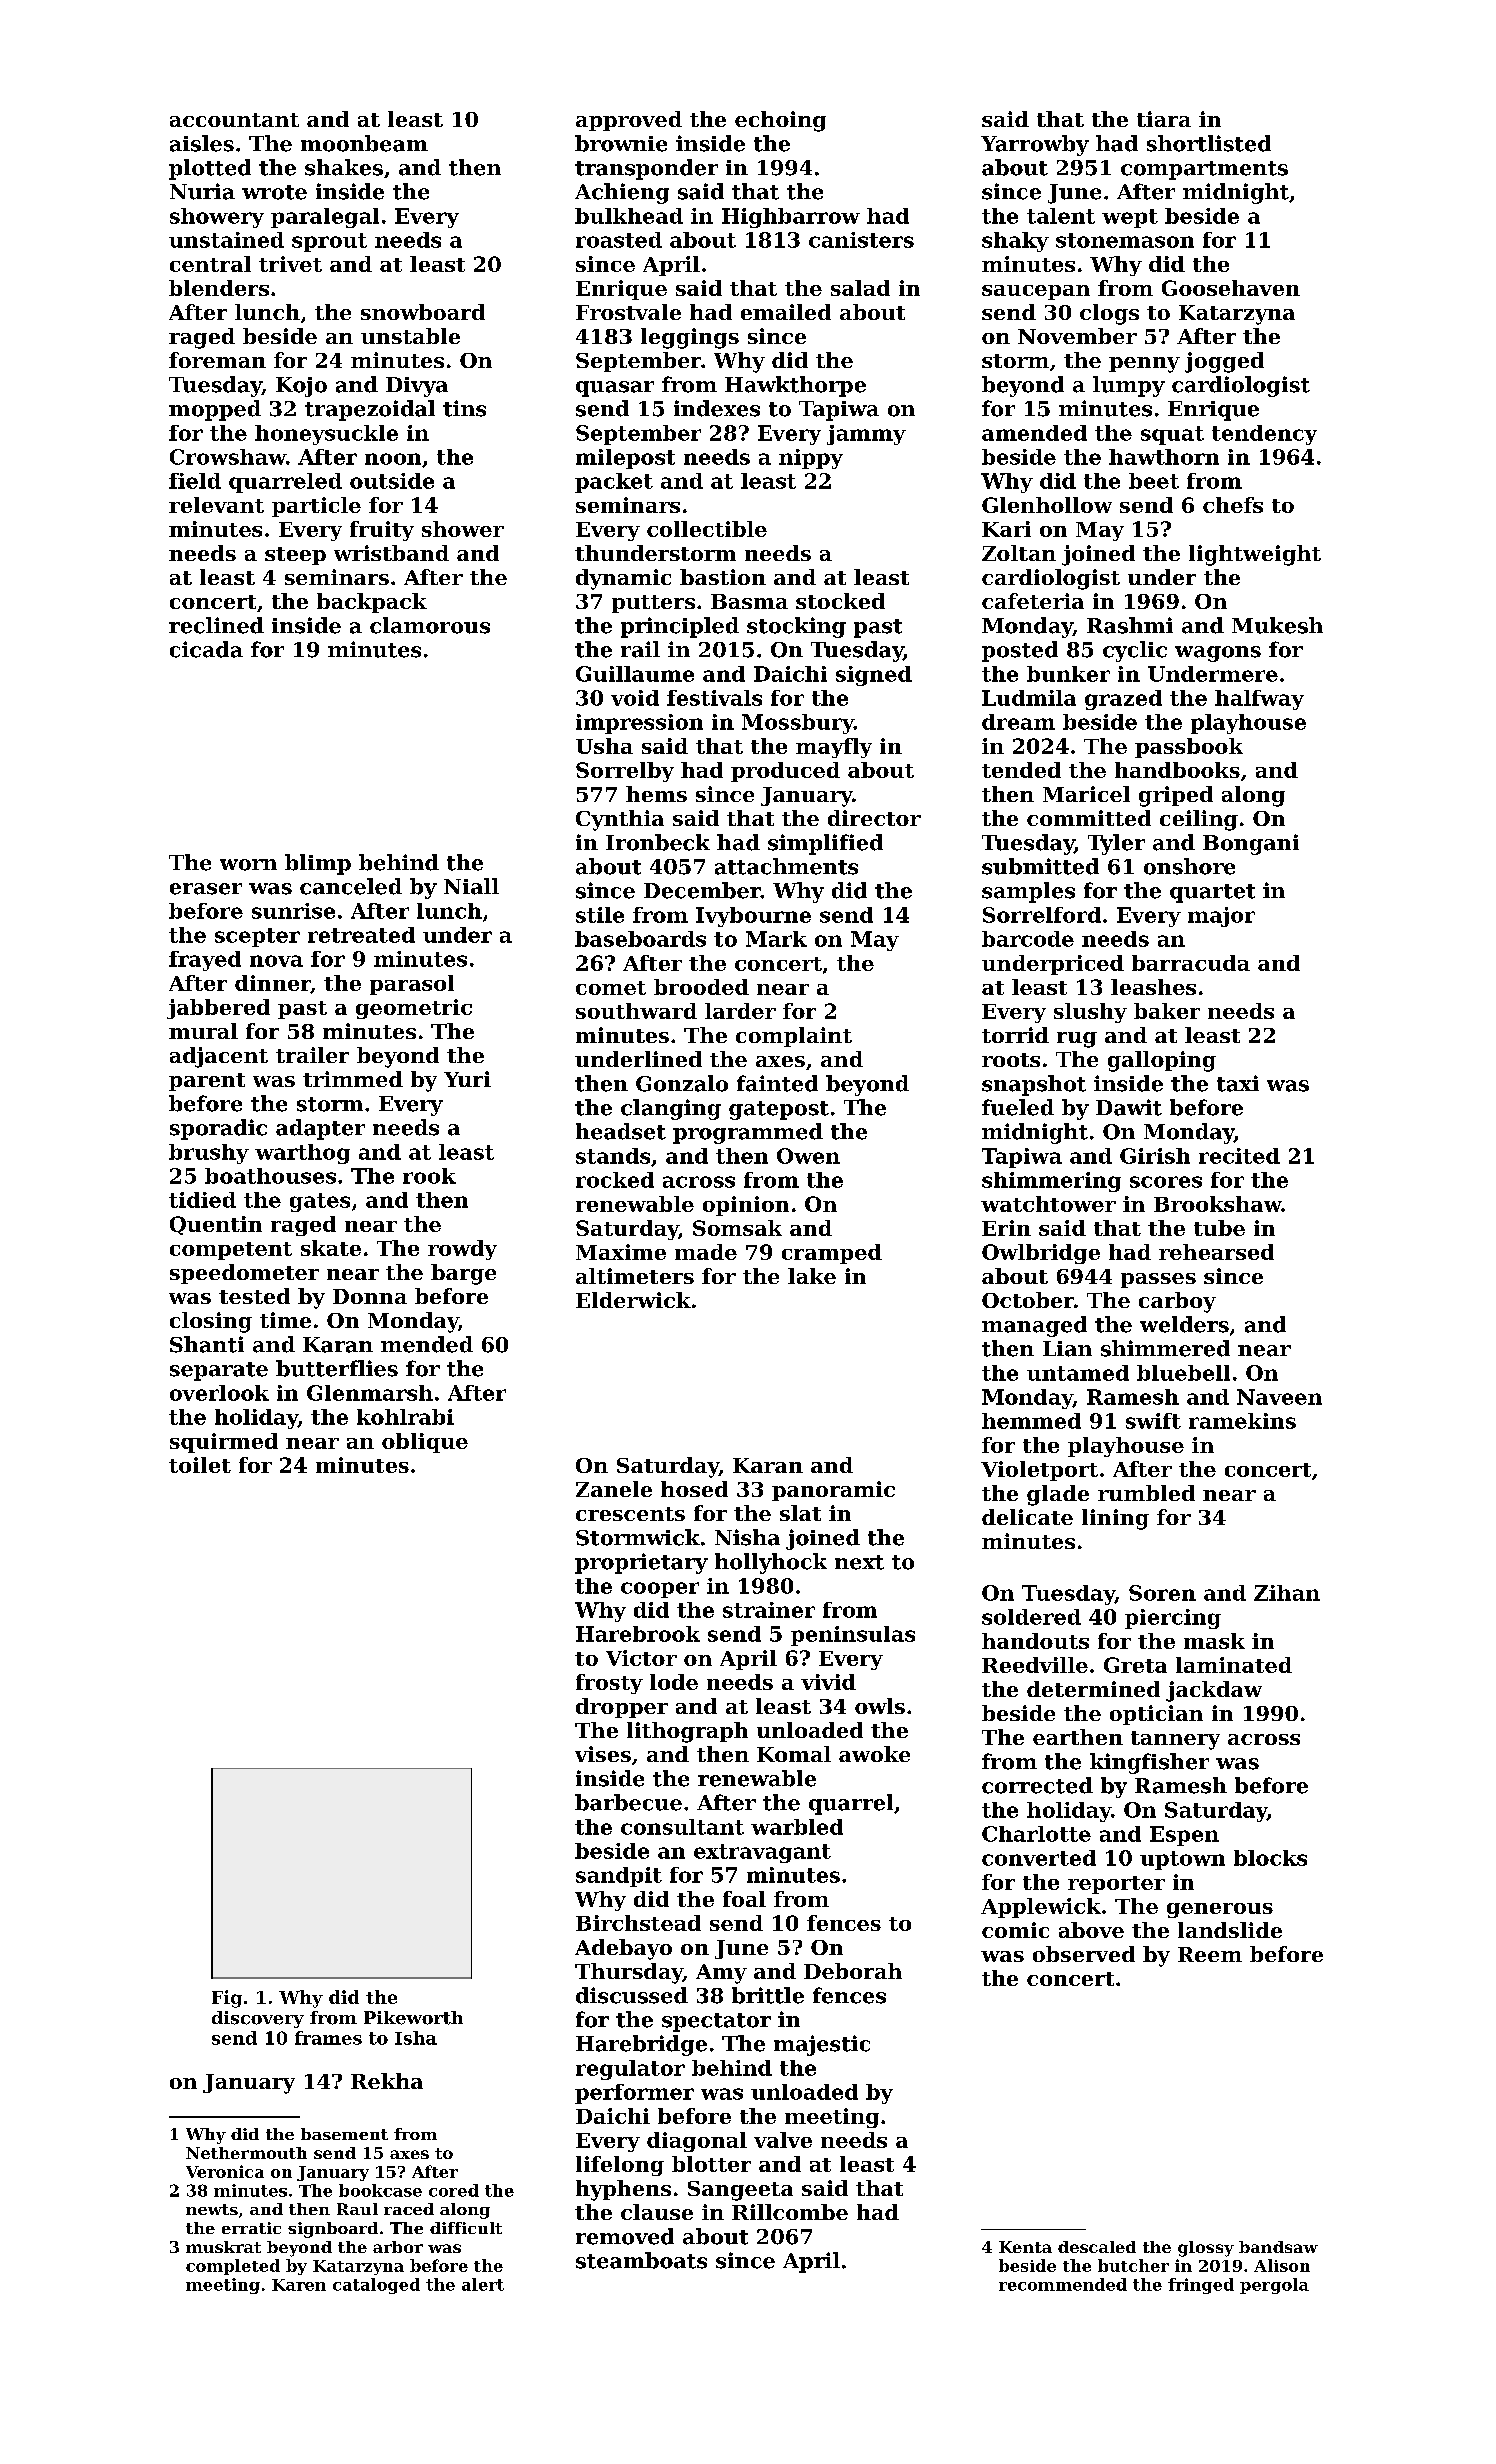 This screenshot has height=2464, width=1496. Describe the element at coordinates (1189, 866) in the screenshot. I see `onshore` at that location.
